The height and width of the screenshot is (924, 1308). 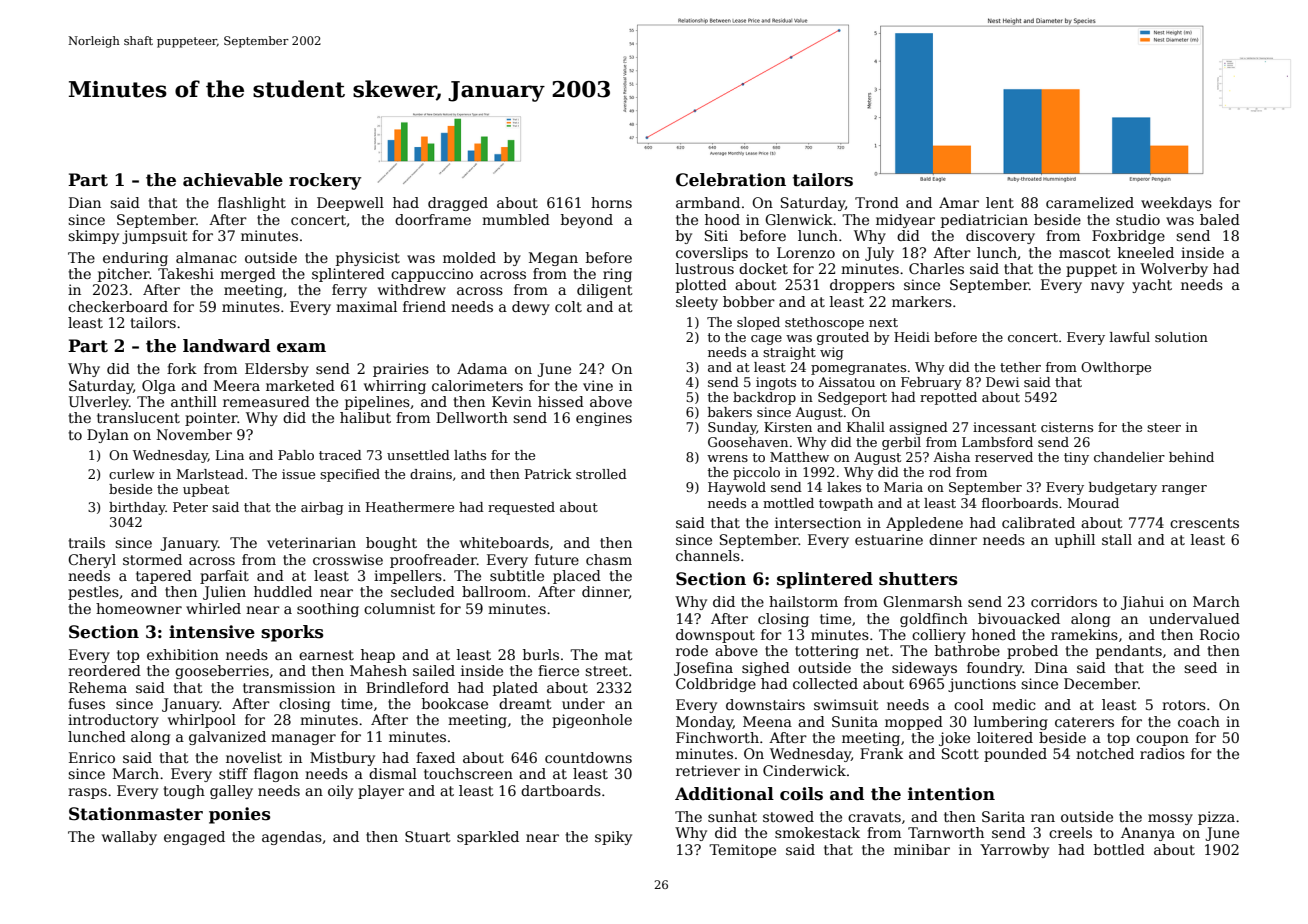 What do you see at coordinates (951, 457) in the screenshot?
I see `Aisha` at bounding box center [951, 457].
